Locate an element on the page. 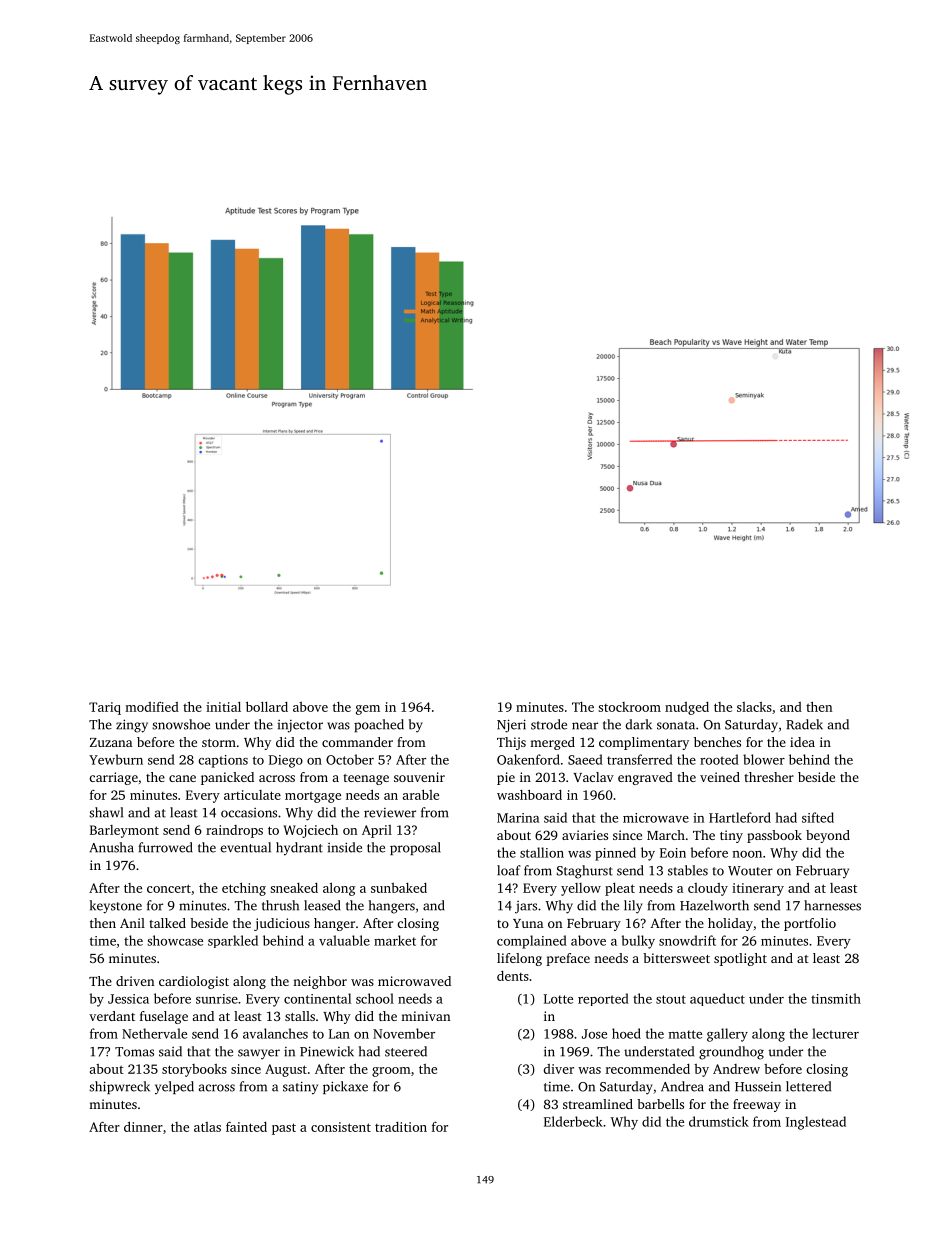 This page has width=952, height=1233. keystone is located at coordinates (116, 907).
